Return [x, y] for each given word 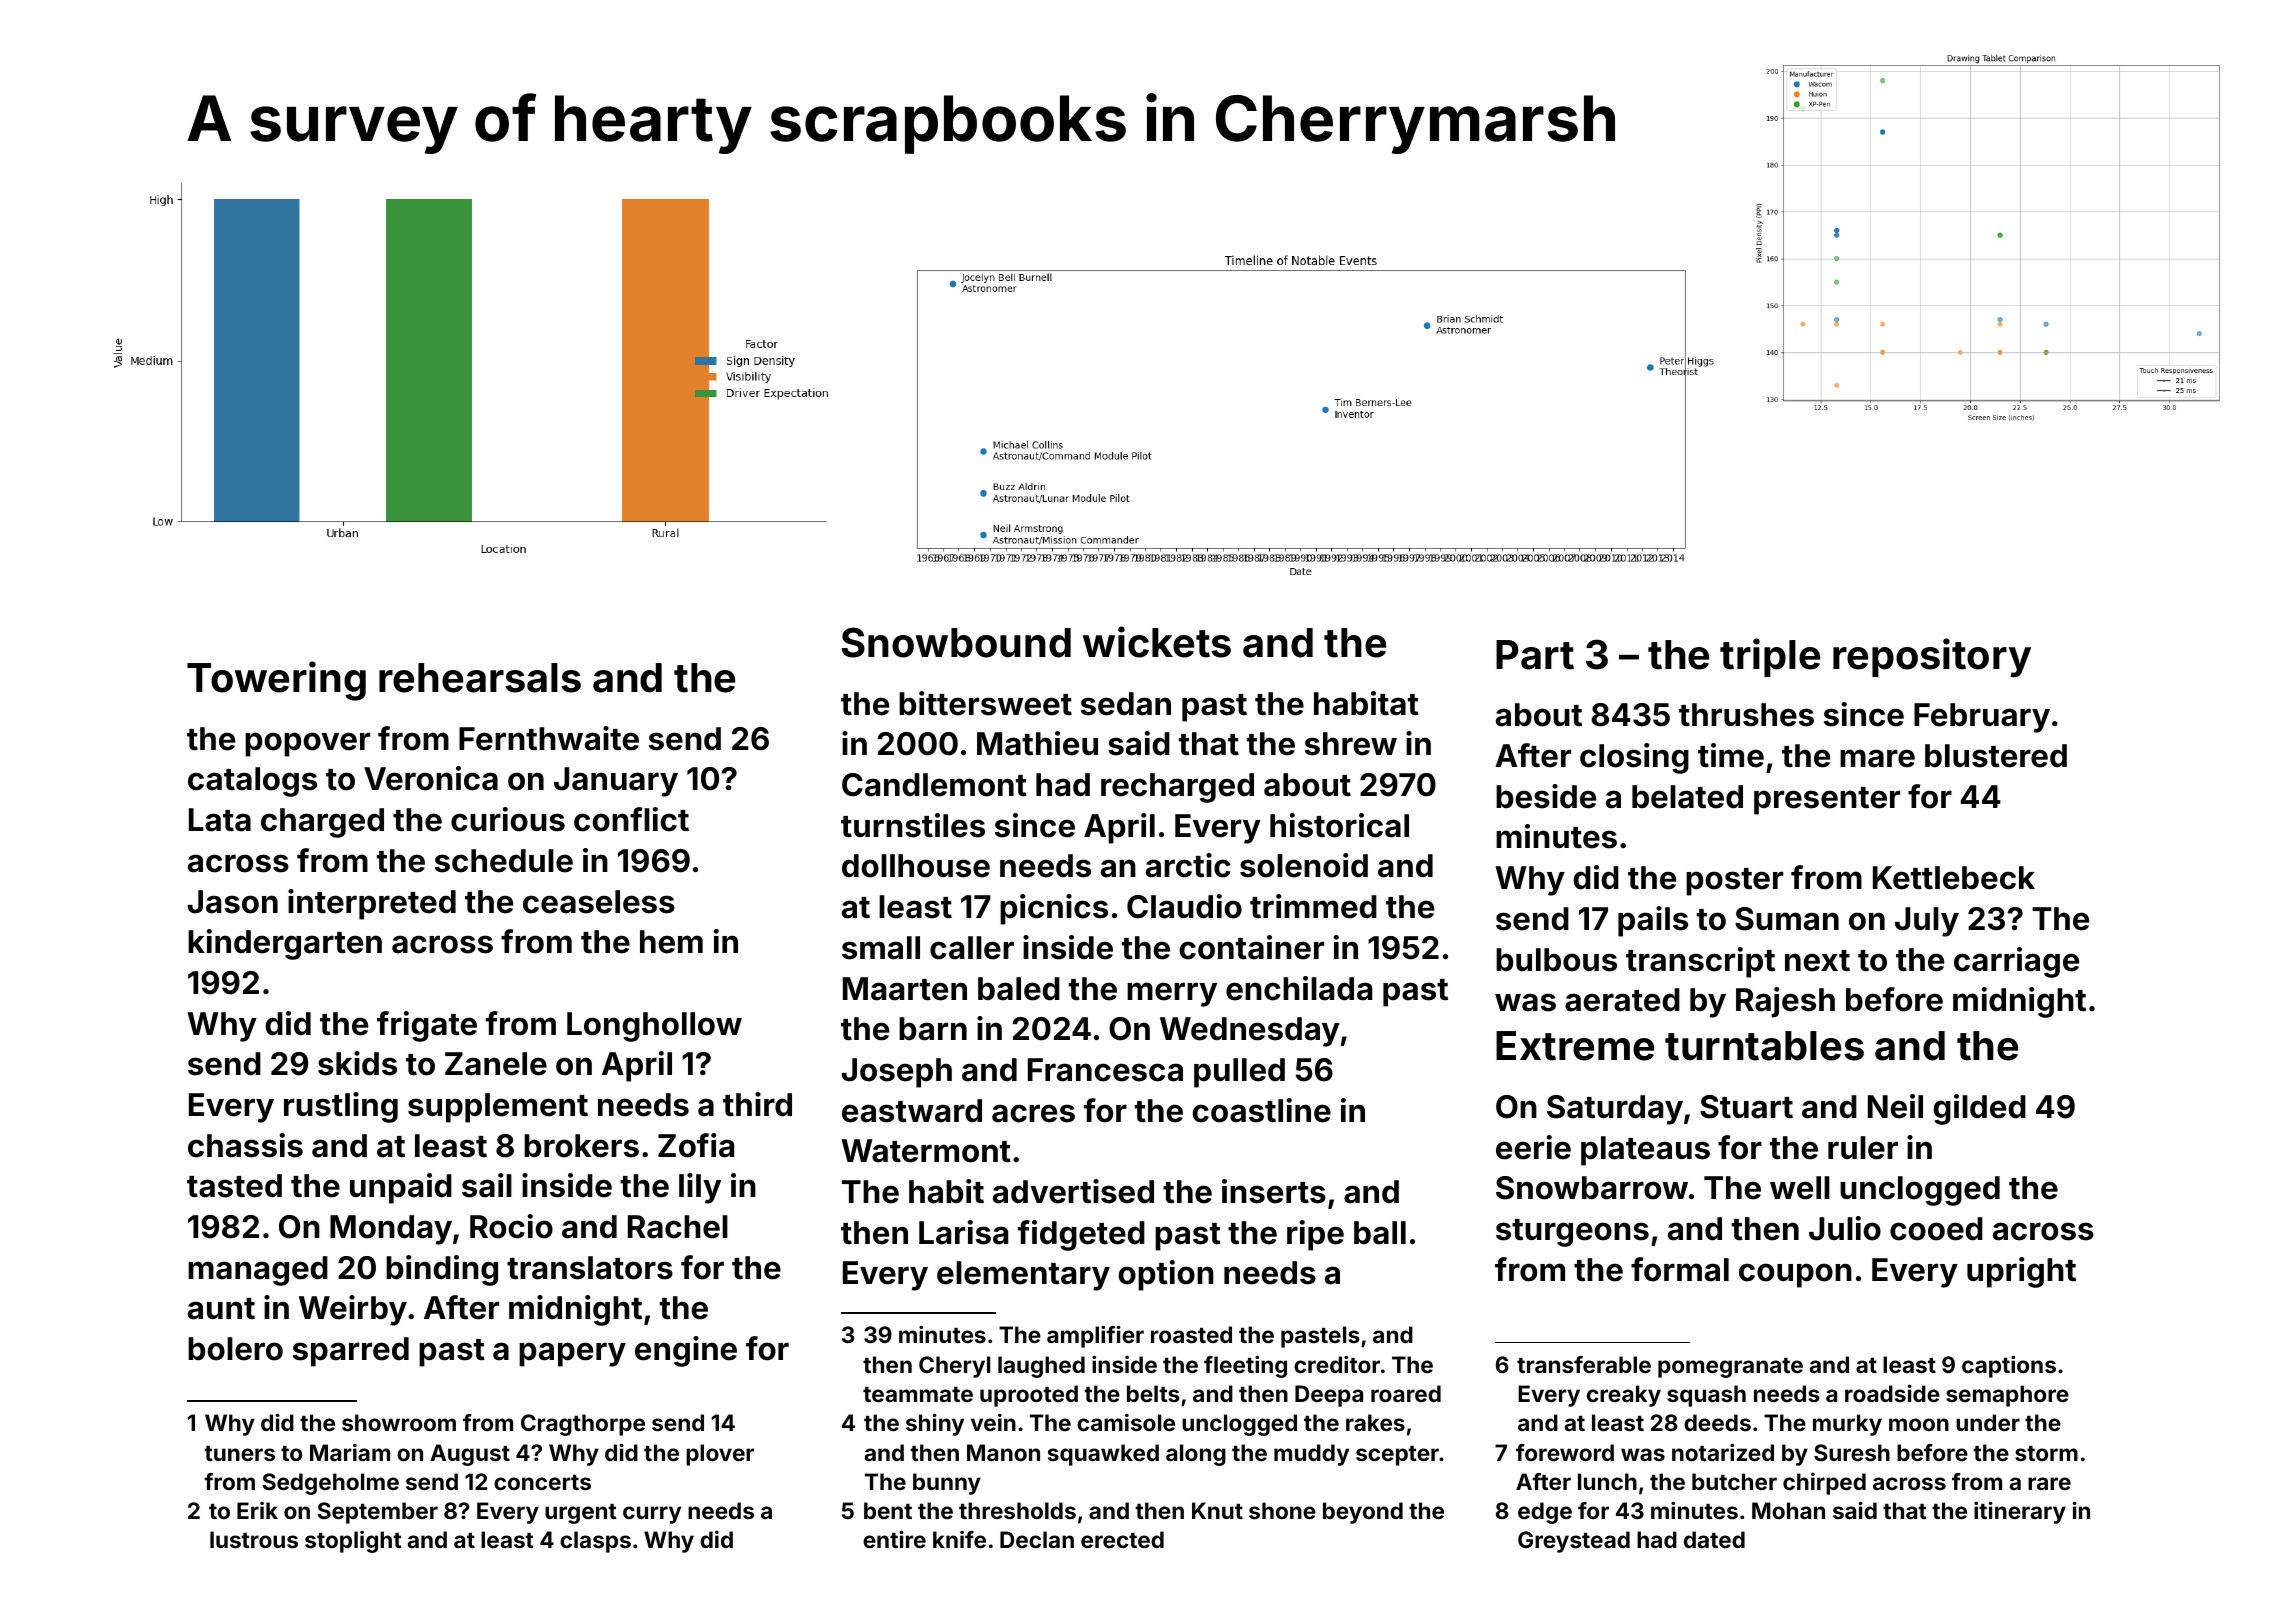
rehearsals [480, 678]
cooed [1936, 1229]
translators [590, 1268]
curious [508, 819]
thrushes [1746, 715]
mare [1877, 758]
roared [1406, 1393]
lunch [1607, 1481]
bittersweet [985, 703]
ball [1380, 1233]
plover [720, 1455]
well [1800, 1188]
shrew [1351, 744]
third [757, 1104]
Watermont [926, 1151]
